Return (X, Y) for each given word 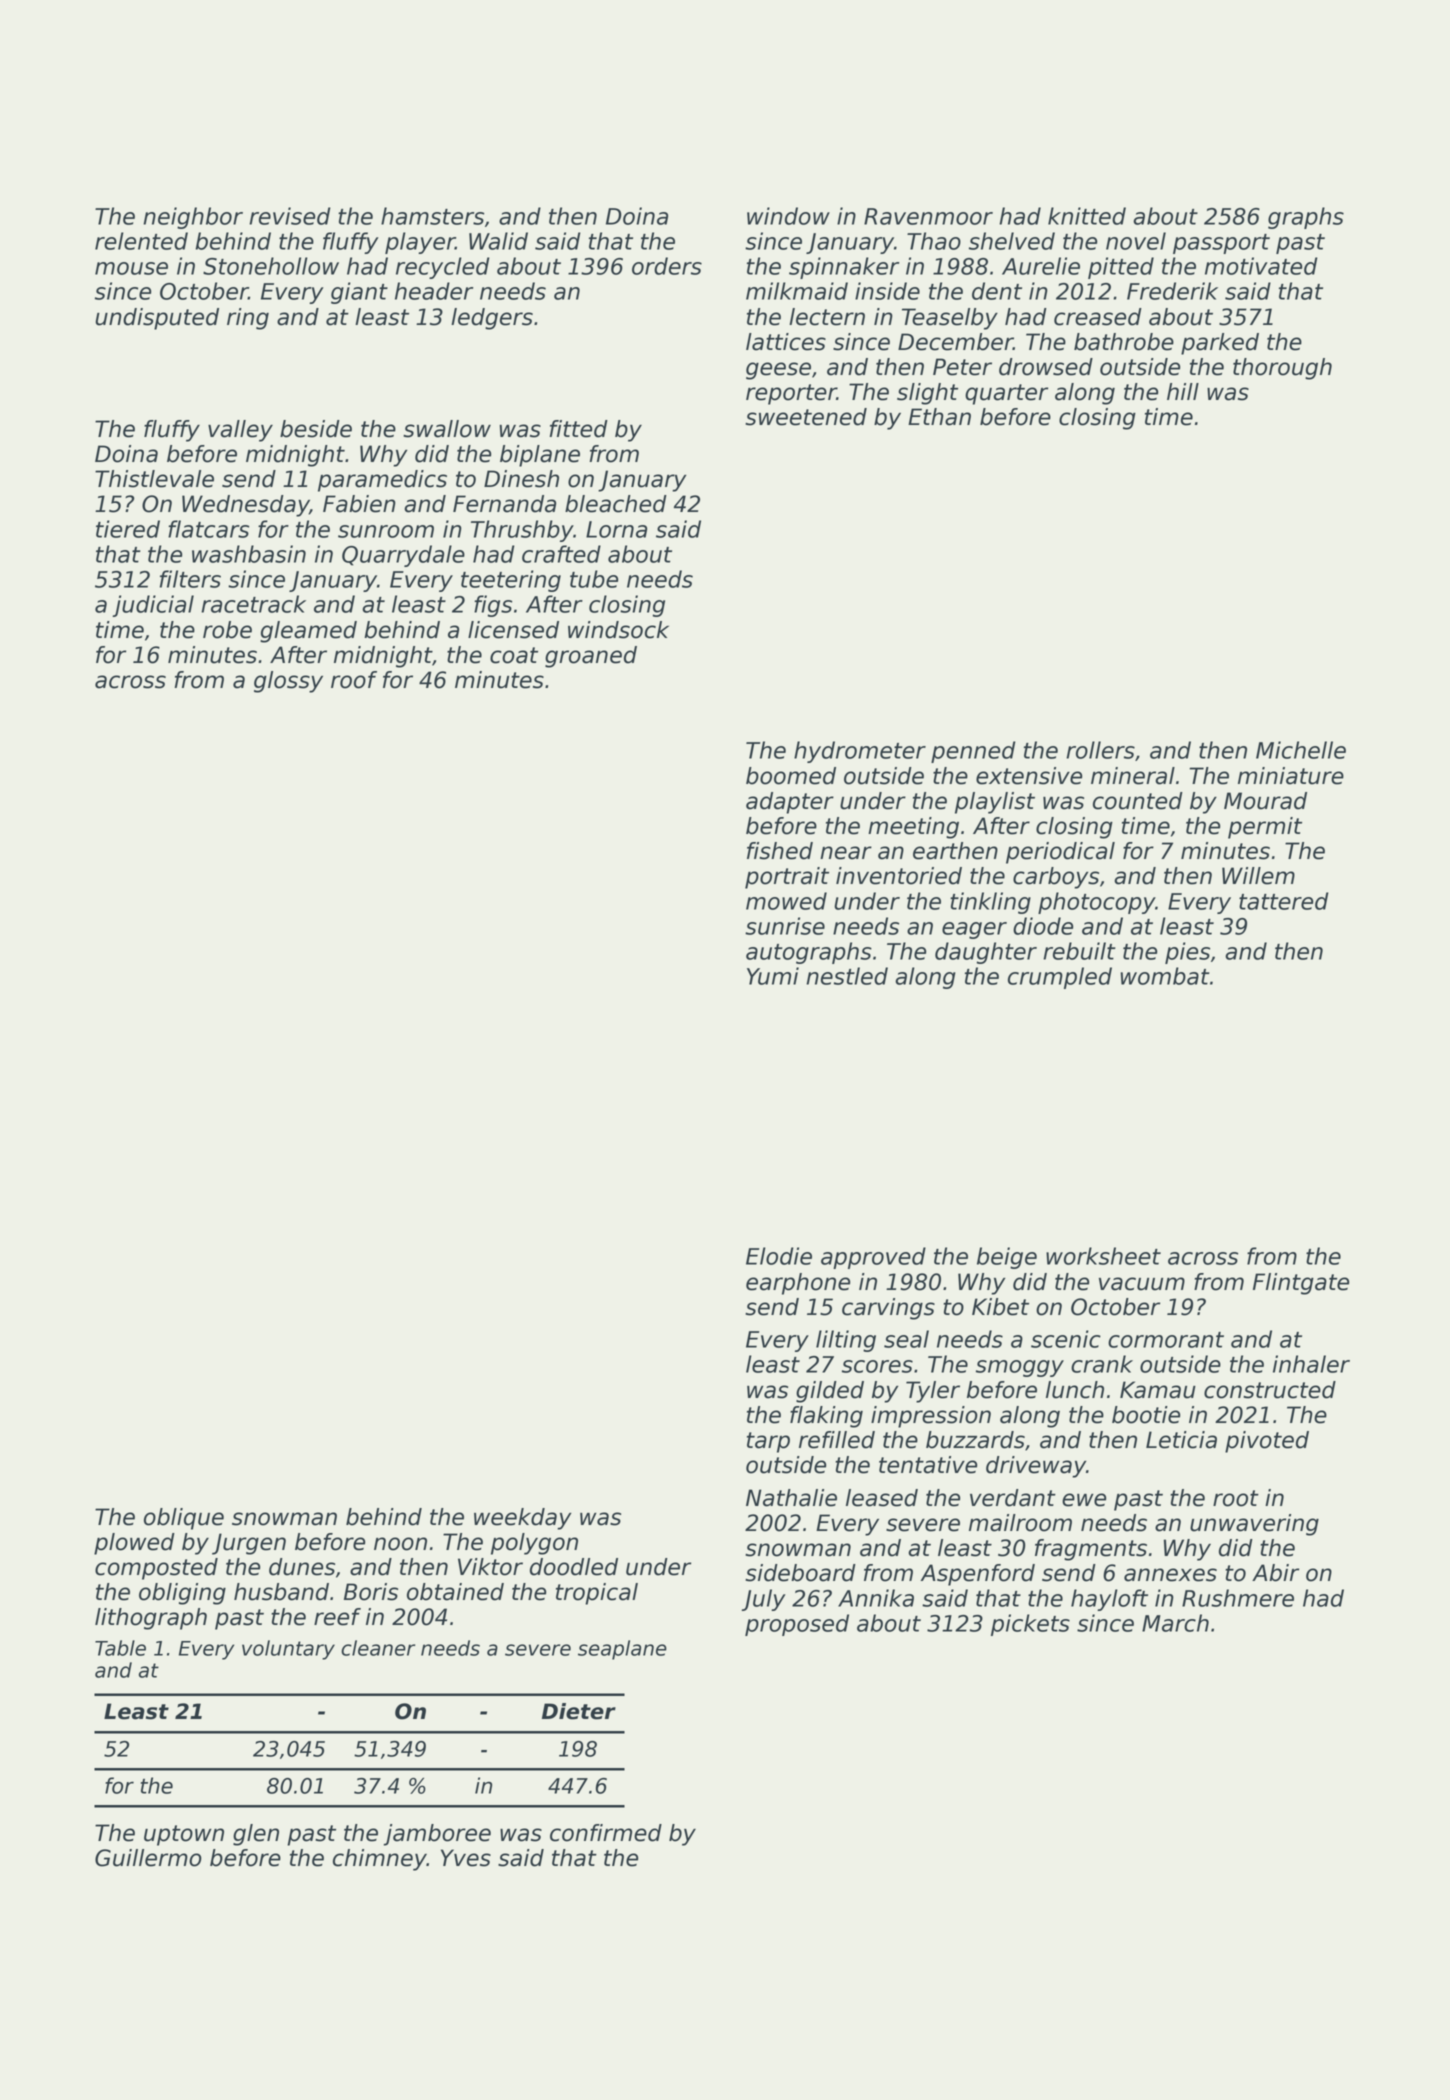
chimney (380, 1860)
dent (997, 291)
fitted (579, 429)
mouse (131, 268)
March (1175, 1623)
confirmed (606, 1833)
